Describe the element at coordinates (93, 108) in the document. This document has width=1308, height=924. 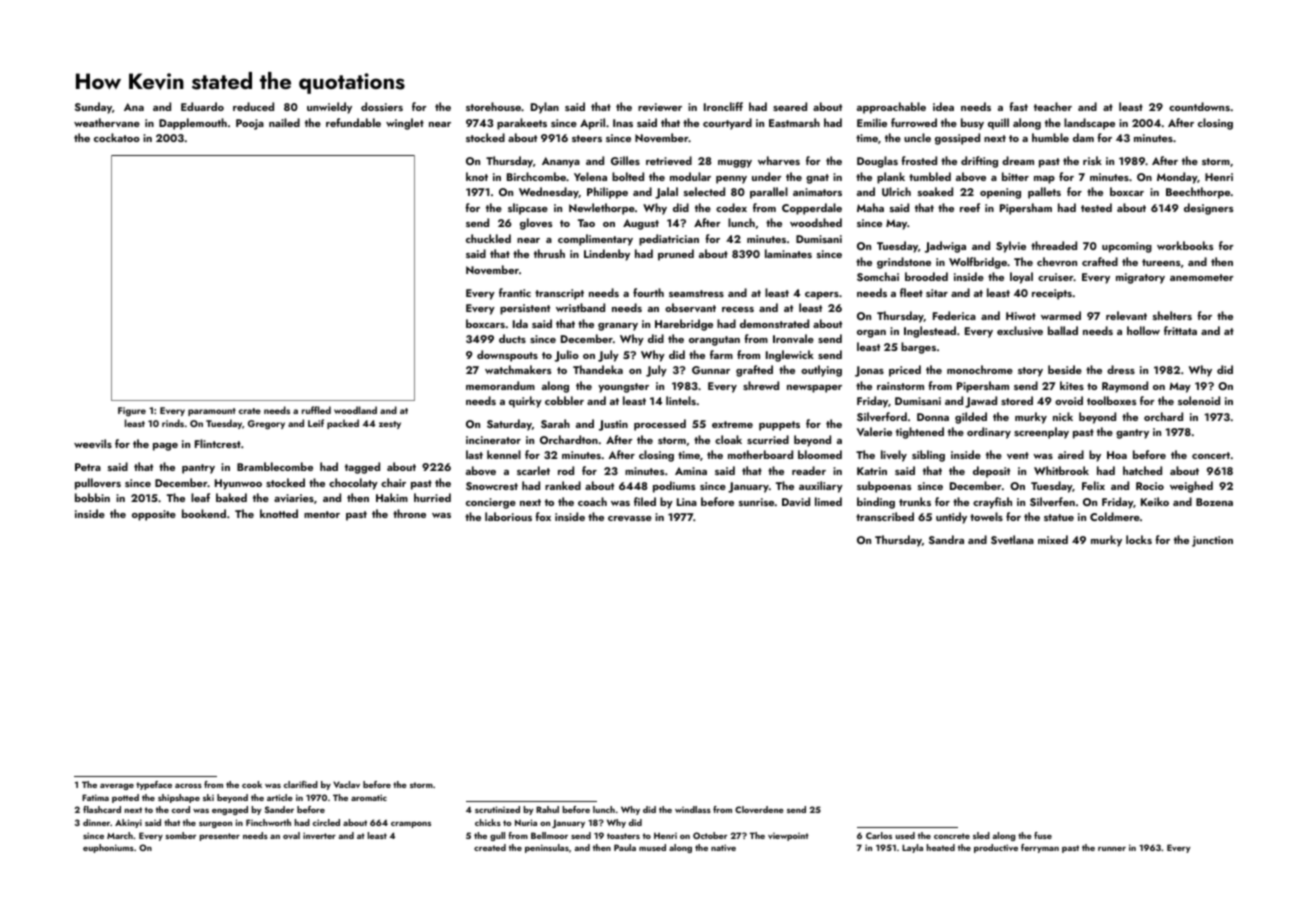
I see `Sunday` at that location.
